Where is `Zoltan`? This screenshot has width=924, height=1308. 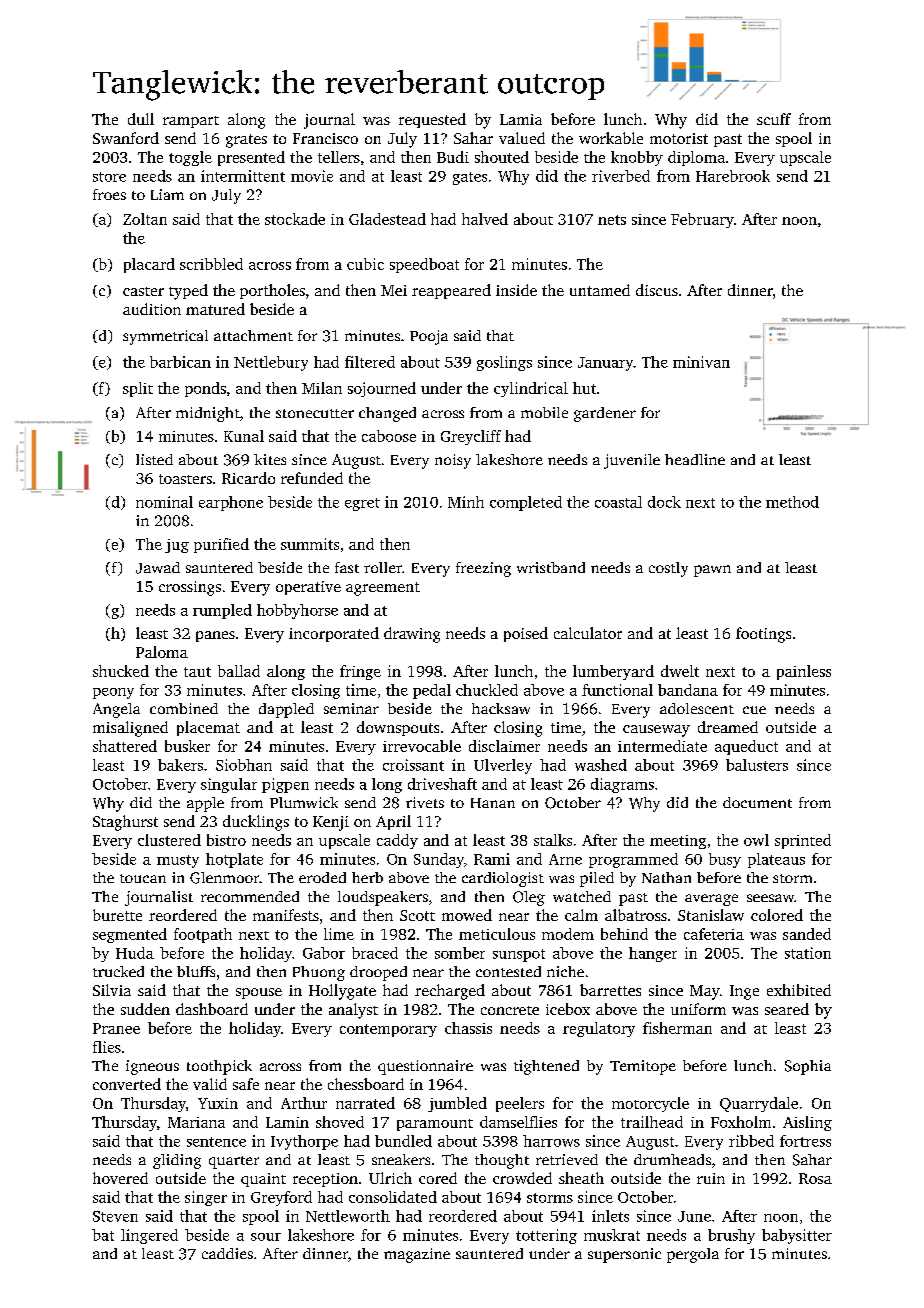
Zoltan is located at coordinates (145, 219).
